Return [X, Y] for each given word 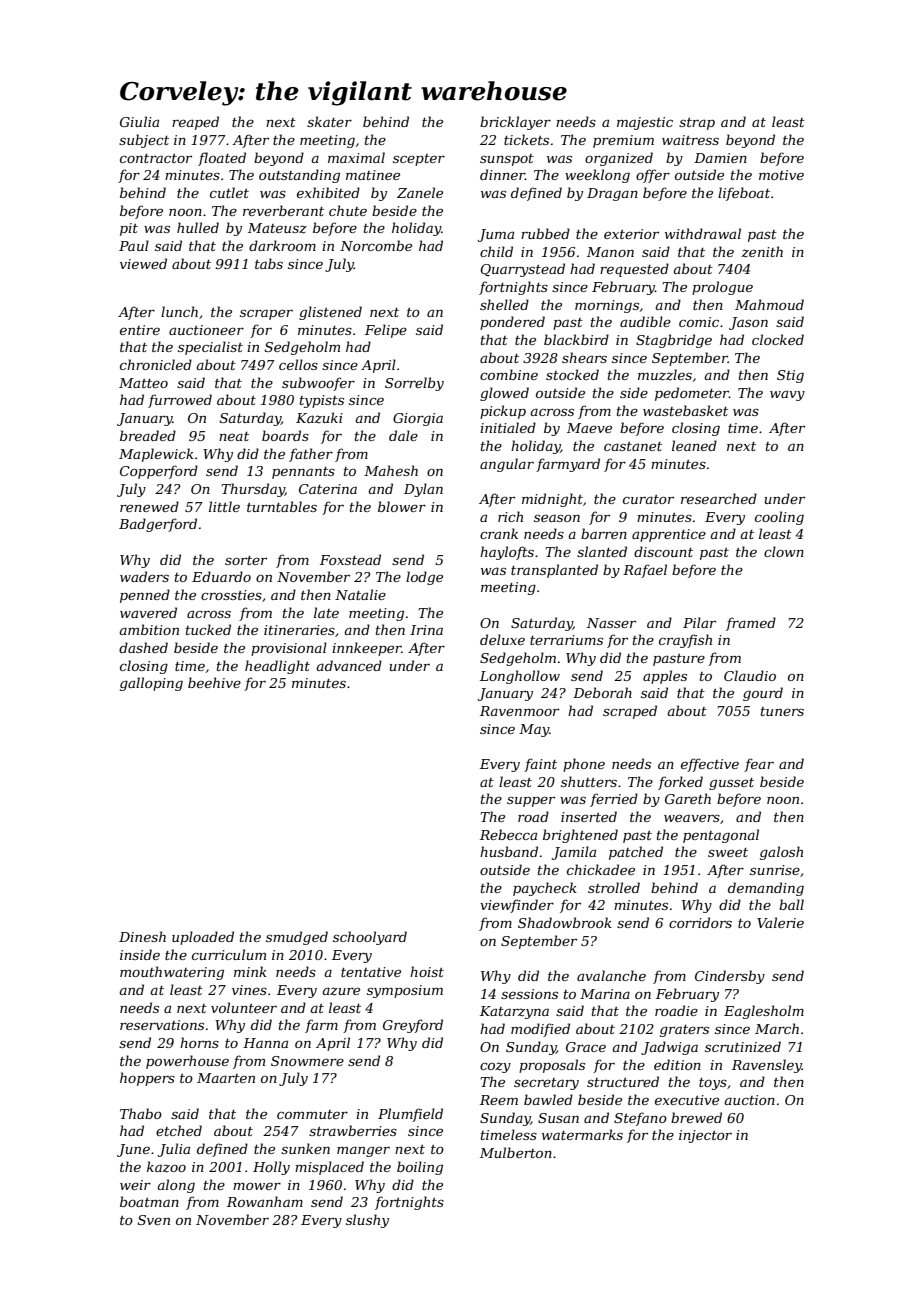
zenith [762, 252]
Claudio [750, 675]
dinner [502, 174]
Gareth [688, 798]
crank [499, 533]
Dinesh [142, 936]
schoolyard [370, 938]
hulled [198, 227]
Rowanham [265, 1201]
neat [234, 436]
